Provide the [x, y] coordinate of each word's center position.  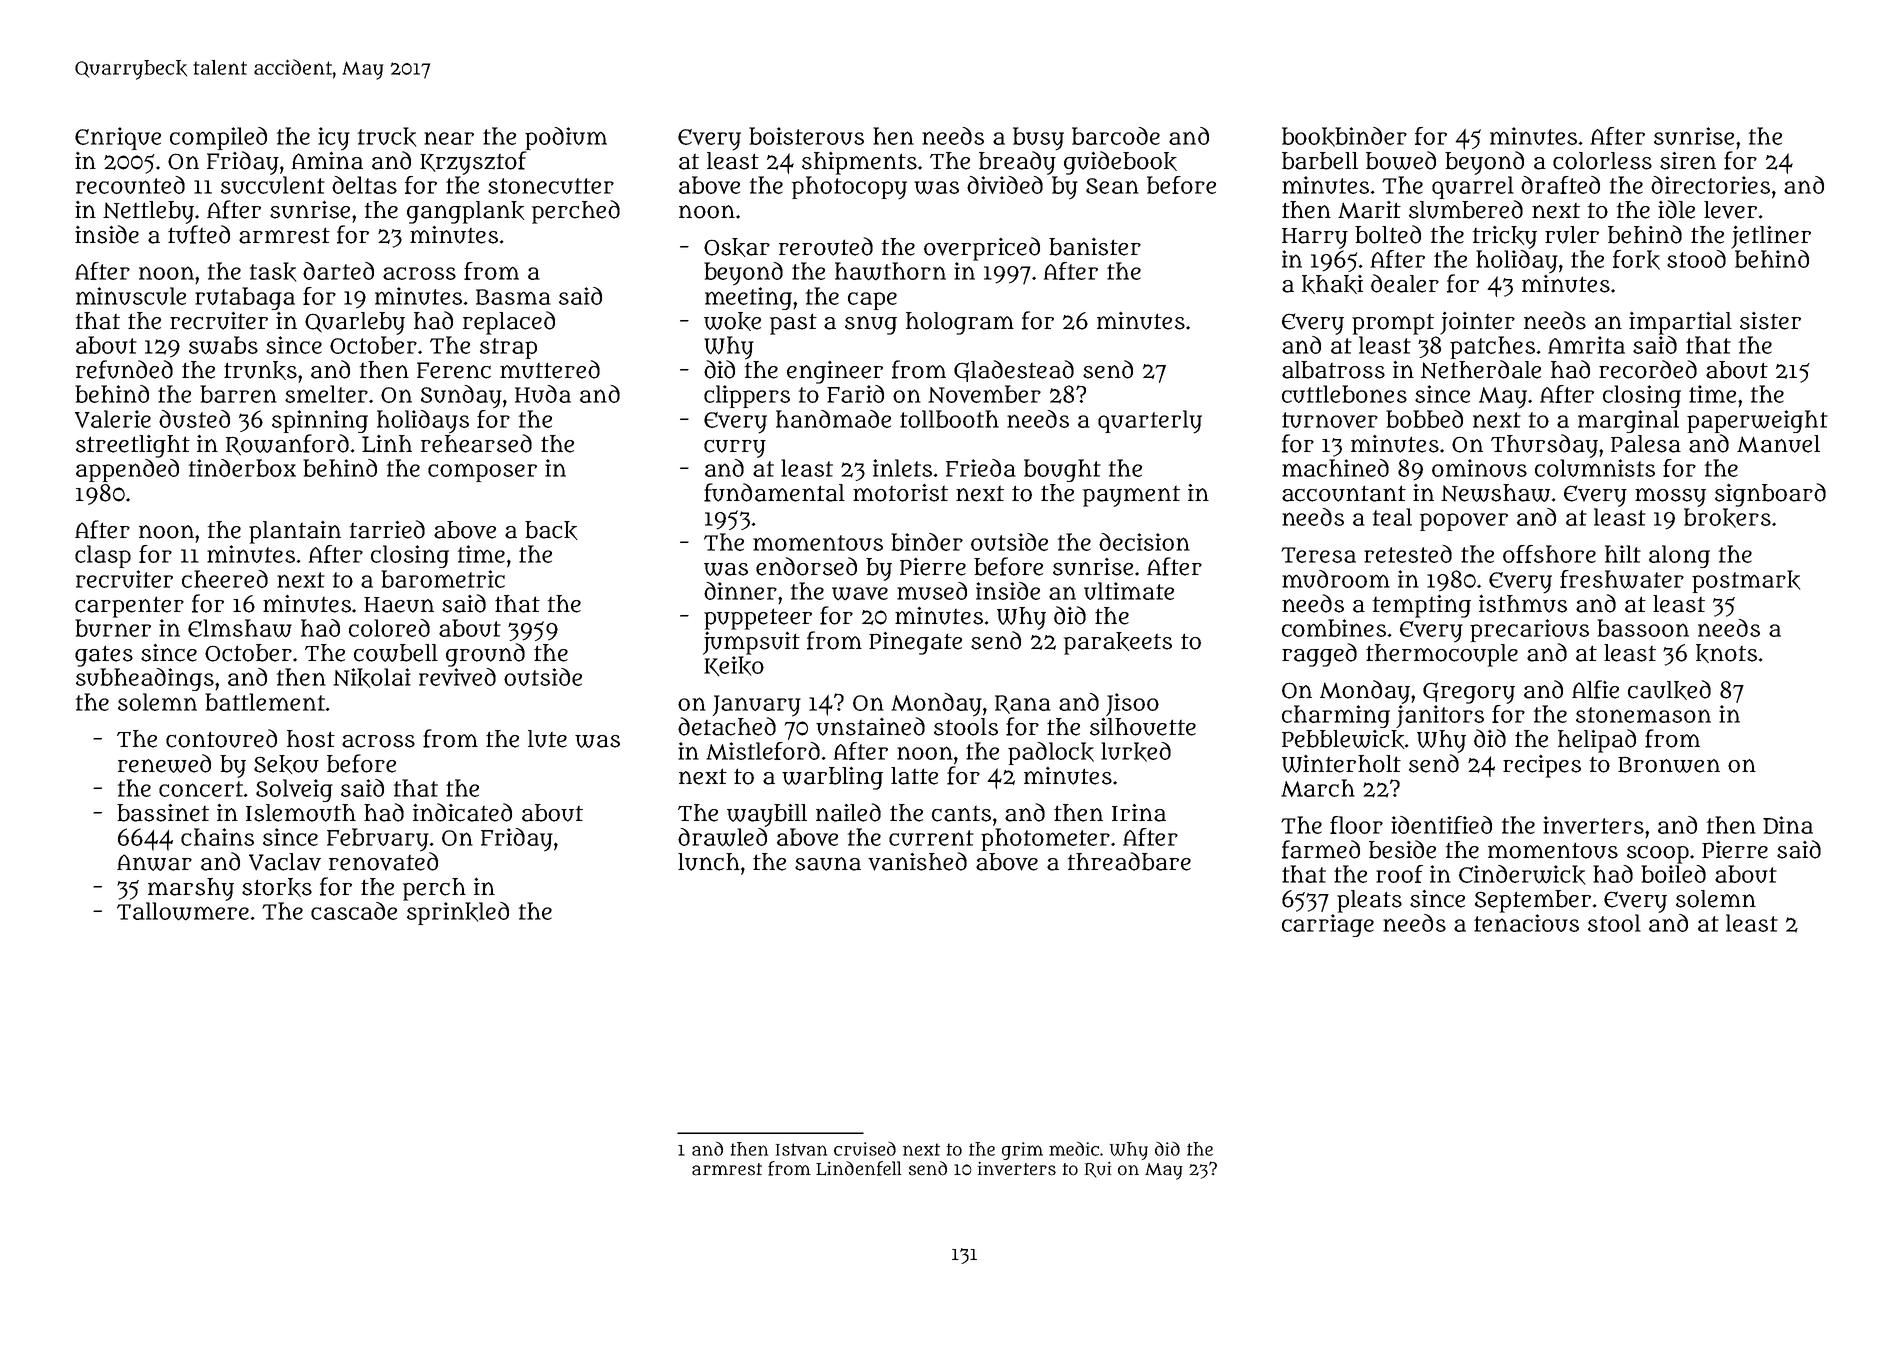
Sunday [461, 397]
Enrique [118, 138]
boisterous [806, 136]
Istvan [801, 1149]
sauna [828, 864]
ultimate [1129, 591]
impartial [1680, 323]
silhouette [1143, 727]
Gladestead [1014, 371]
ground [485, 655]
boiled [1673, 874]
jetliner [1771, 237]
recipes [1542, 766]
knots [1726, 653]
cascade [354, 911]
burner [113, 628]
